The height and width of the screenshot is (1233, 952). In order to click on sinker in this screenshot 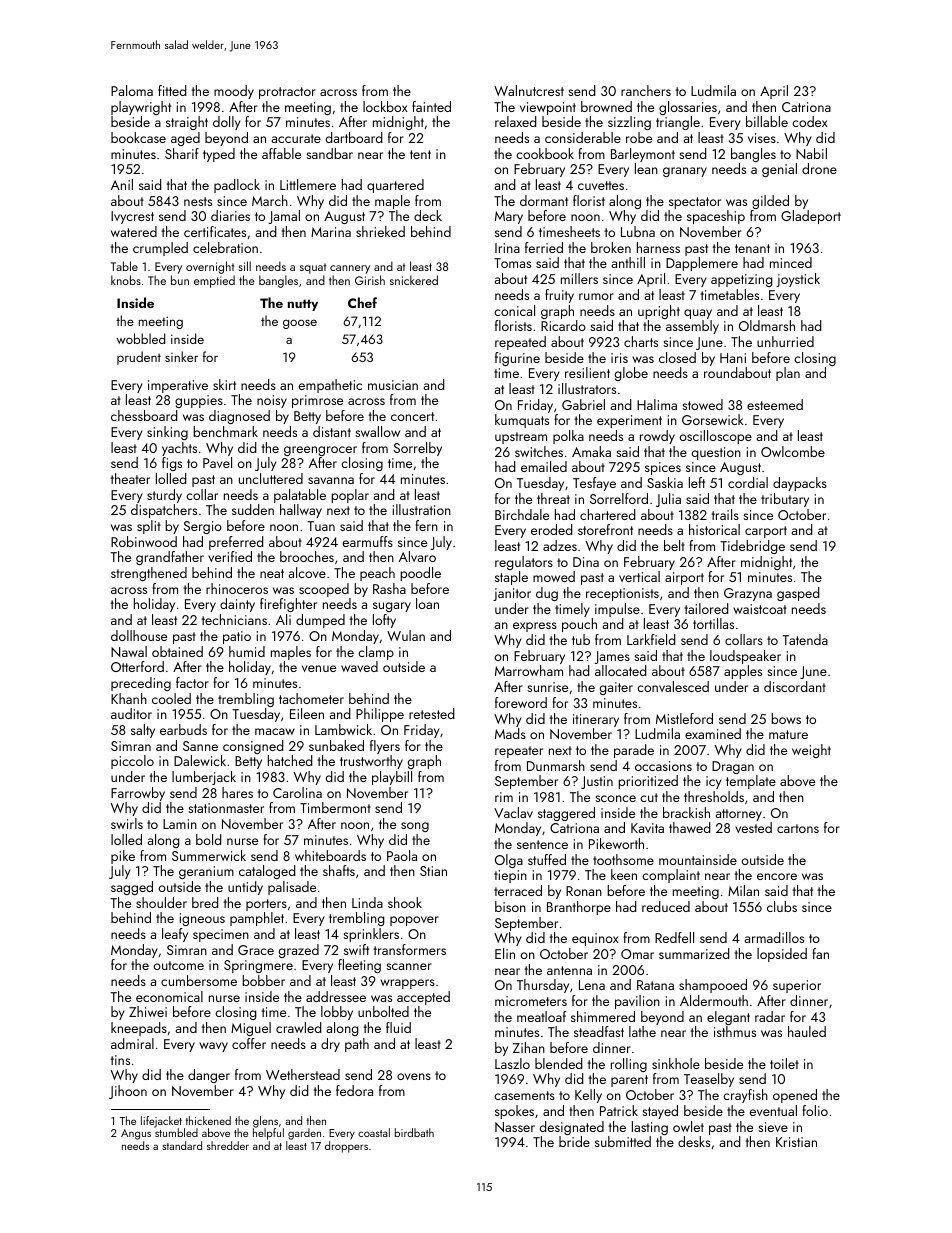, I will do `click(181, 356)`.
